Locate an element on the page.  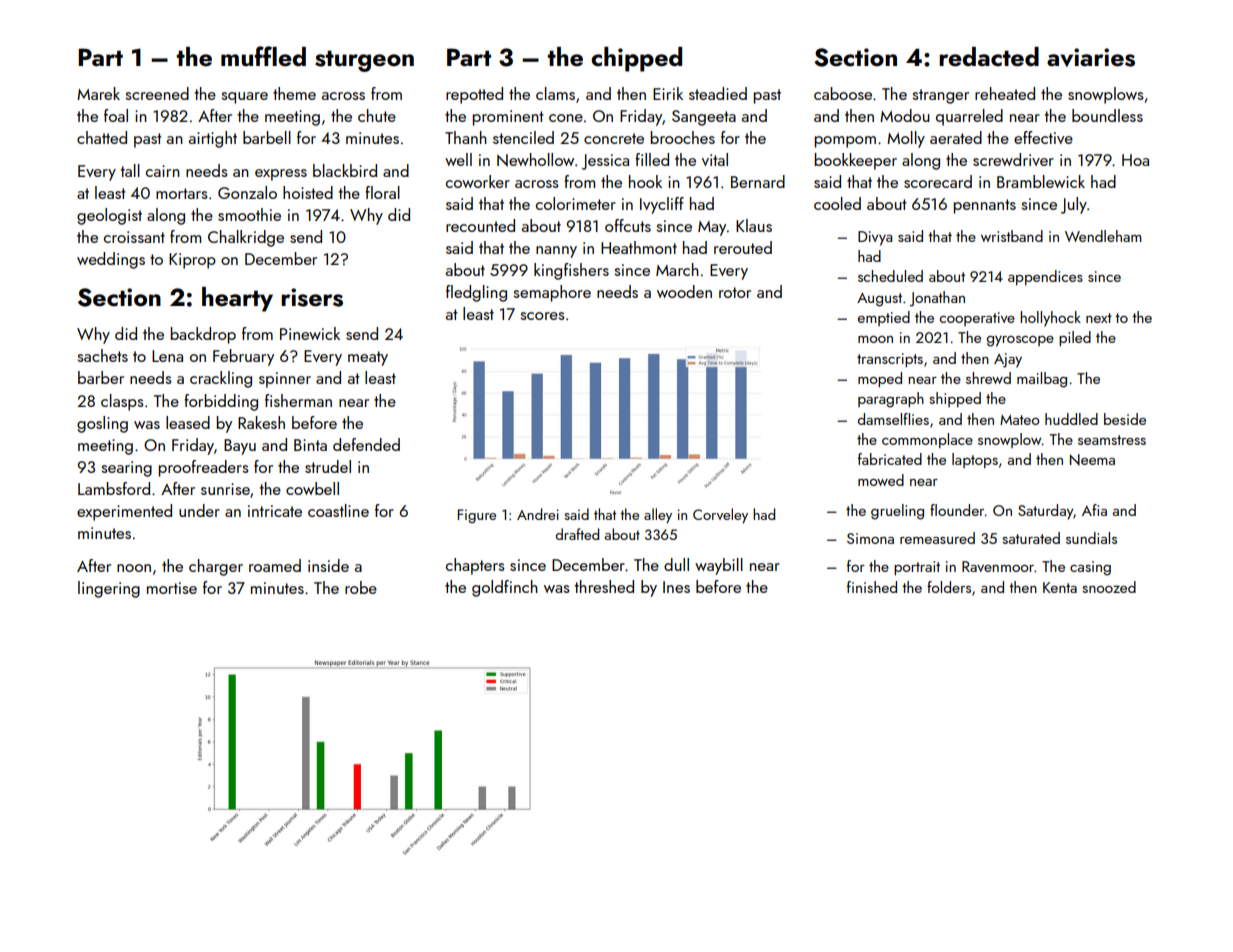
Newhollow is located at coordinates (535, 160).
